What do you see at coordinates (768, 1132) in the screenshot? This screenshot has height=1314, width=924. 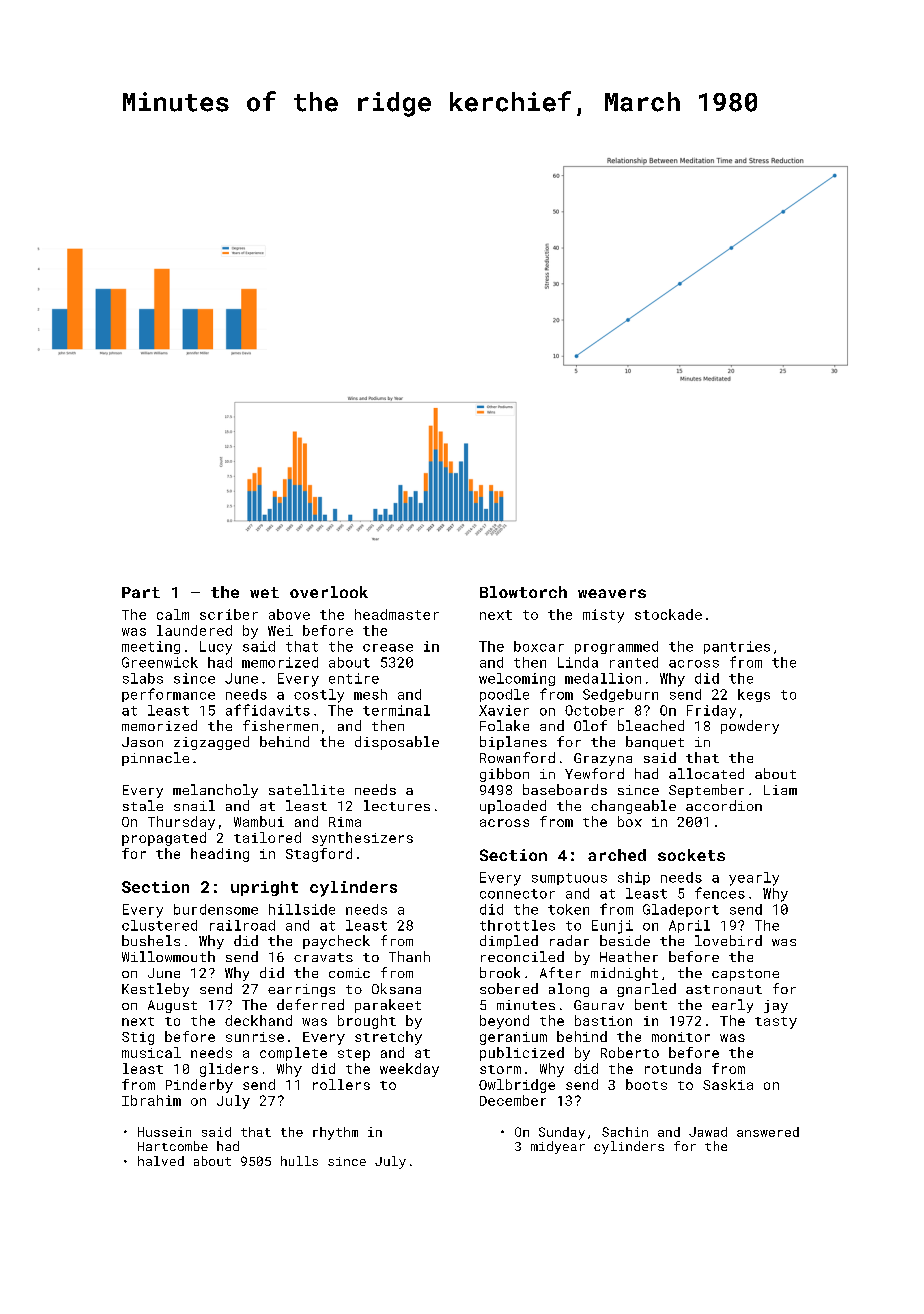 I see `answered` at bounding box center [768, 1132].
